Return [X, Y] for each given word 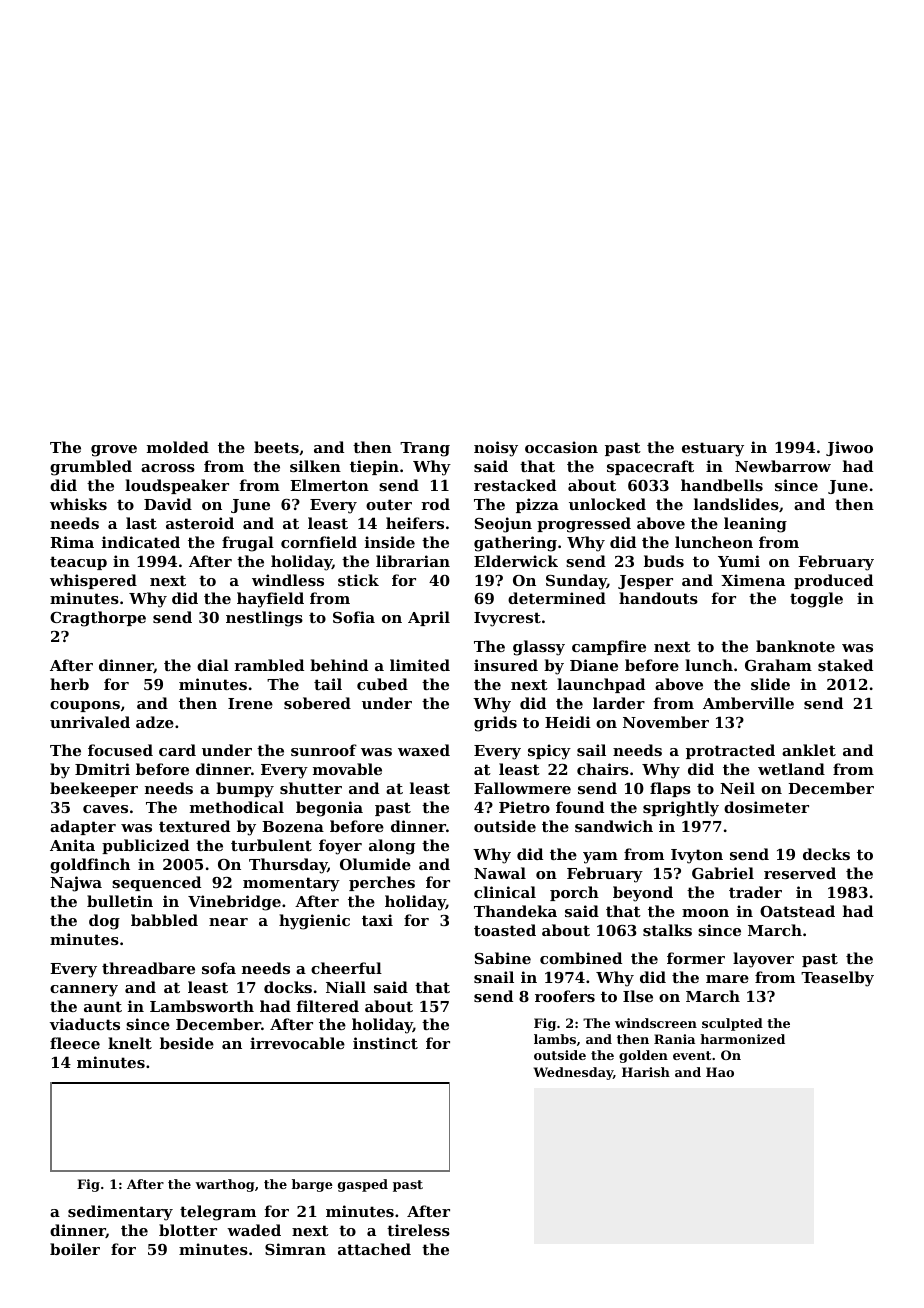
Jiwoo [849, 448]
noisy [496, 449]
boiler [75, 1249]
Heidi [568, 722]
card [177, 750]
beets [276, 447]
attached [374, 1249]
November [666, 722]
